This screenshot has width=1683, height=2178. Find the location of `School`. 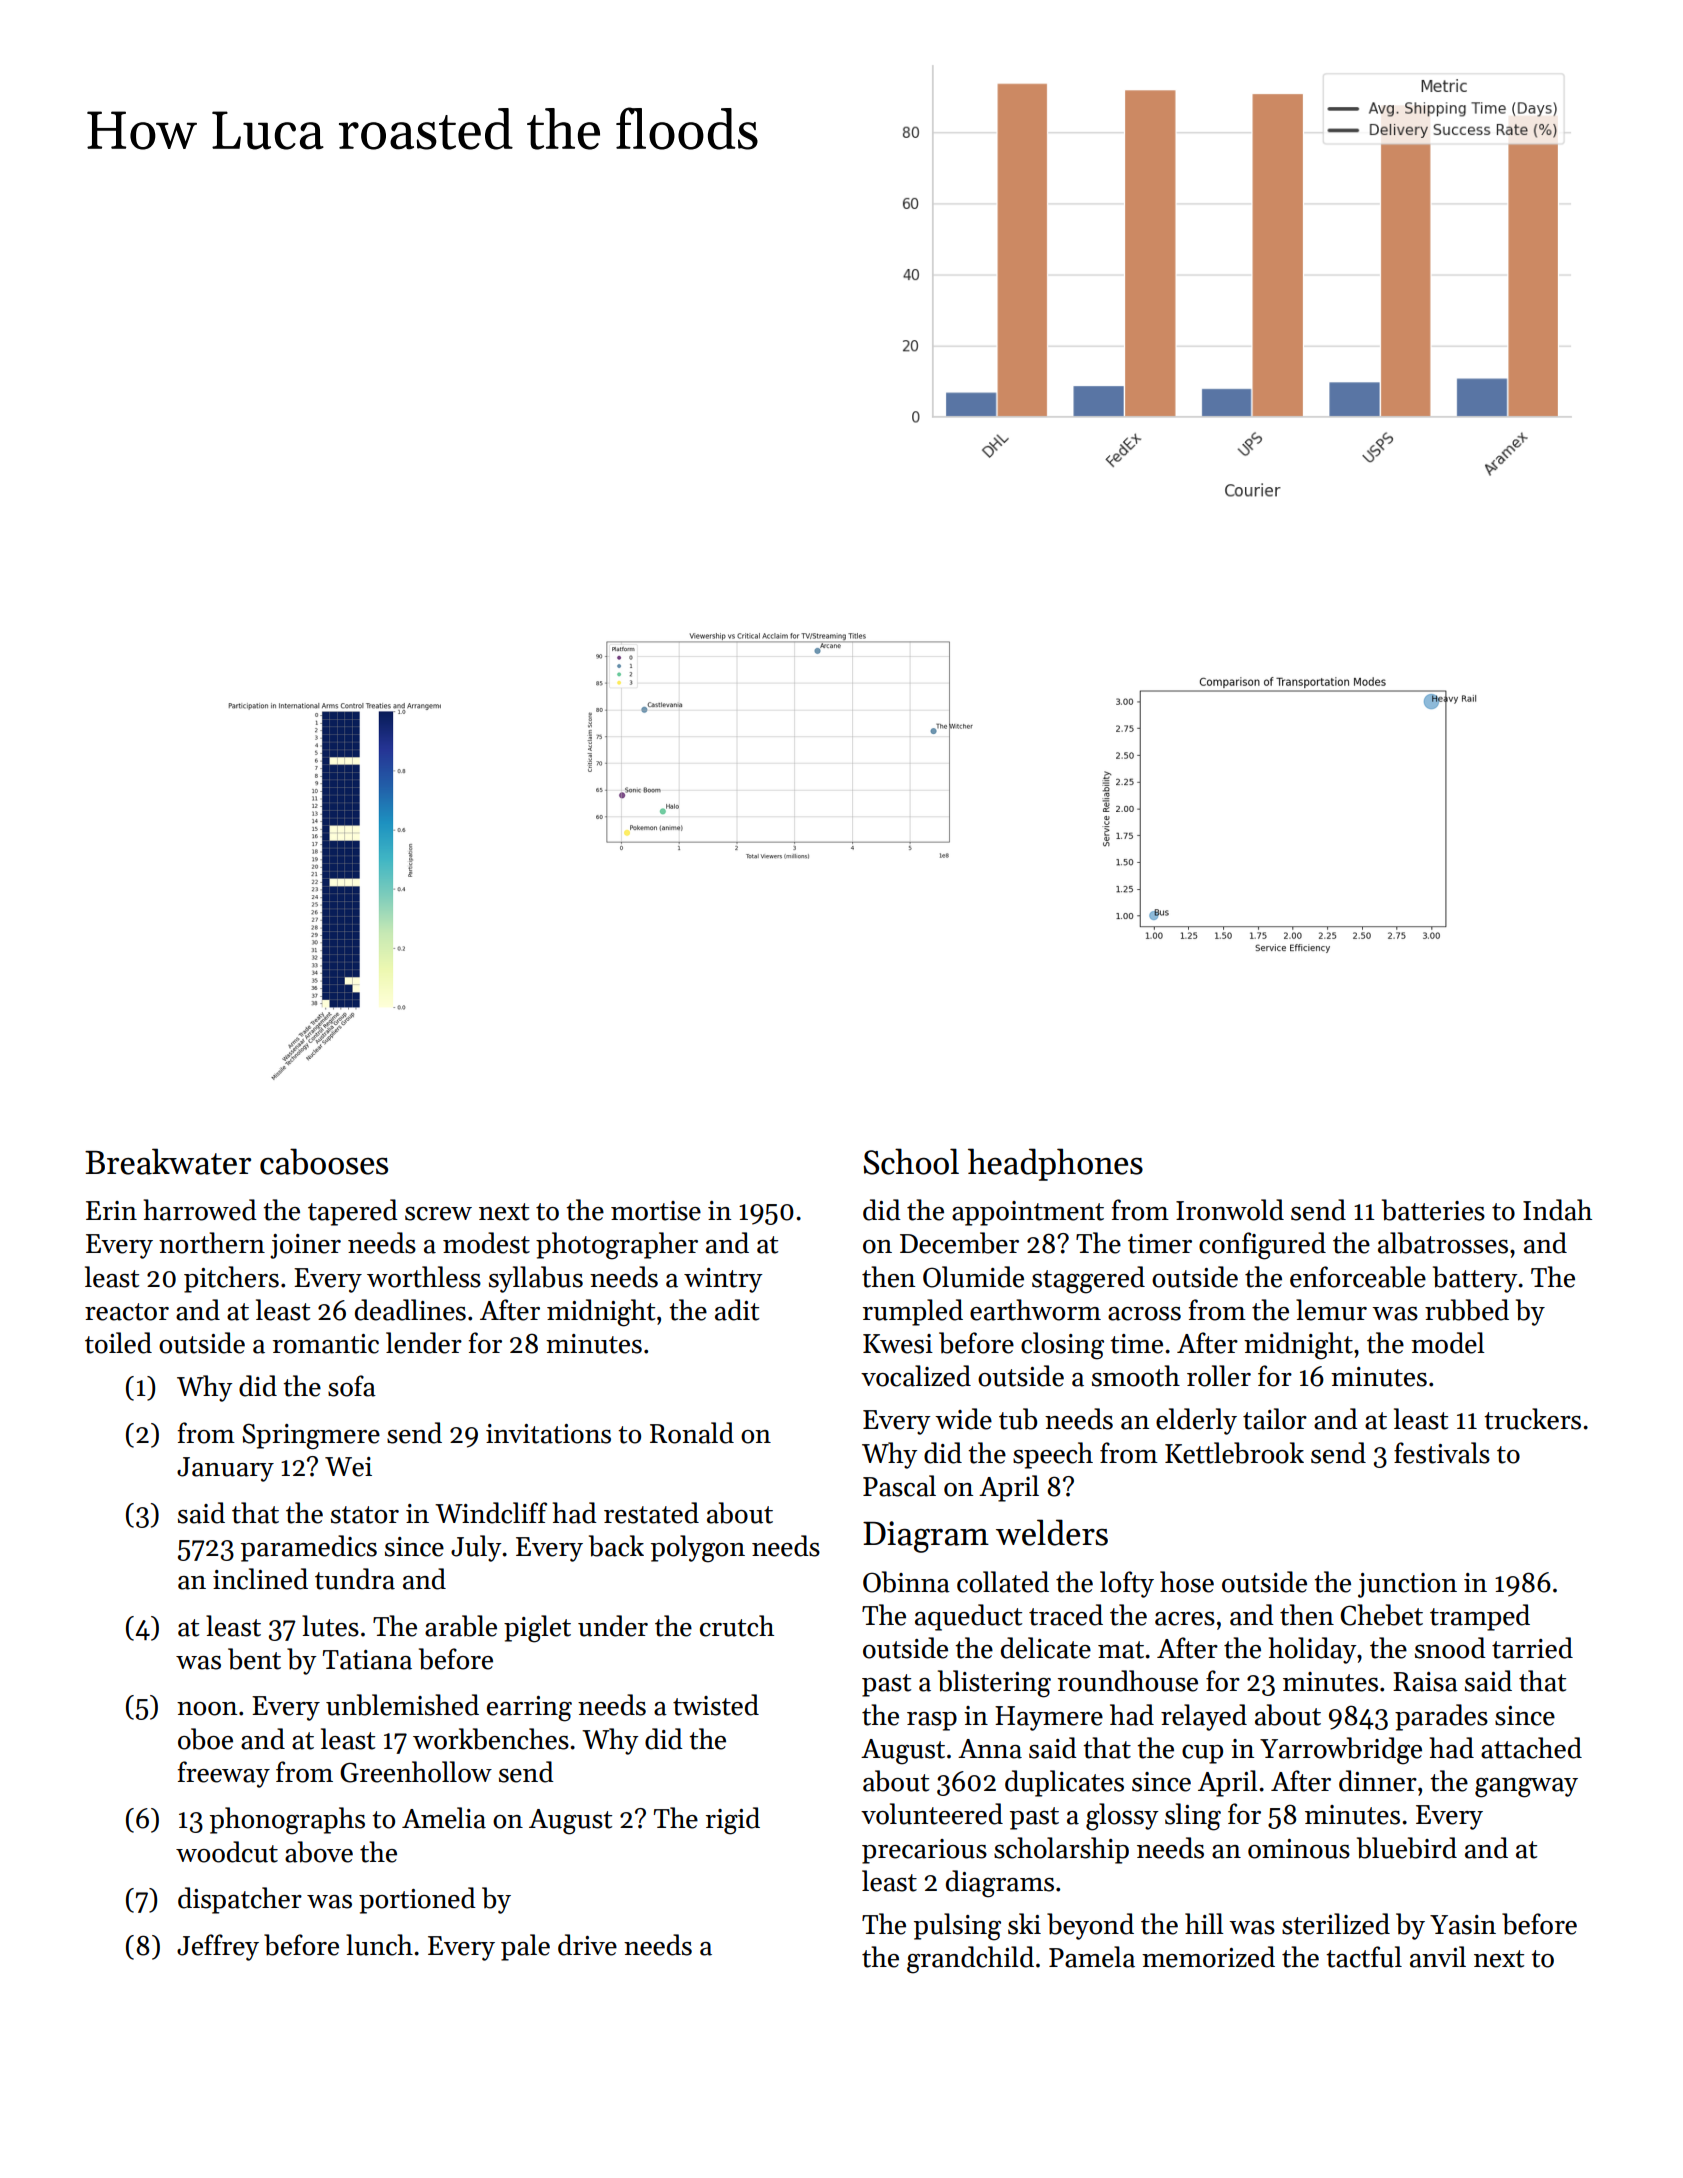

School is located at coordinates (911, 1161).
